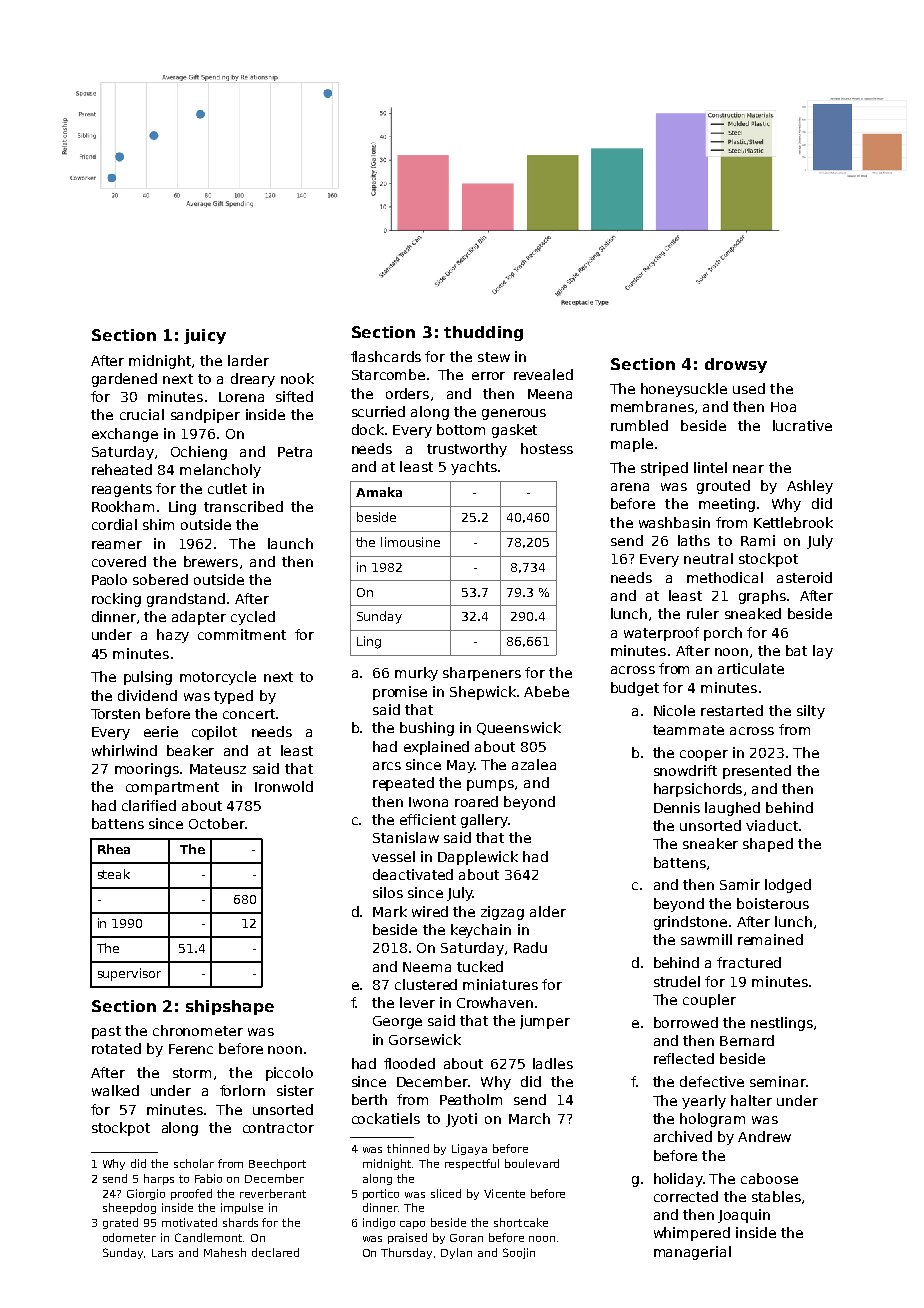 The image size is (924, 1308). What do you see at coordinates (146, 1194) in the screenshot?
I see `Giorgio` at bounding box center [146, 1194].
